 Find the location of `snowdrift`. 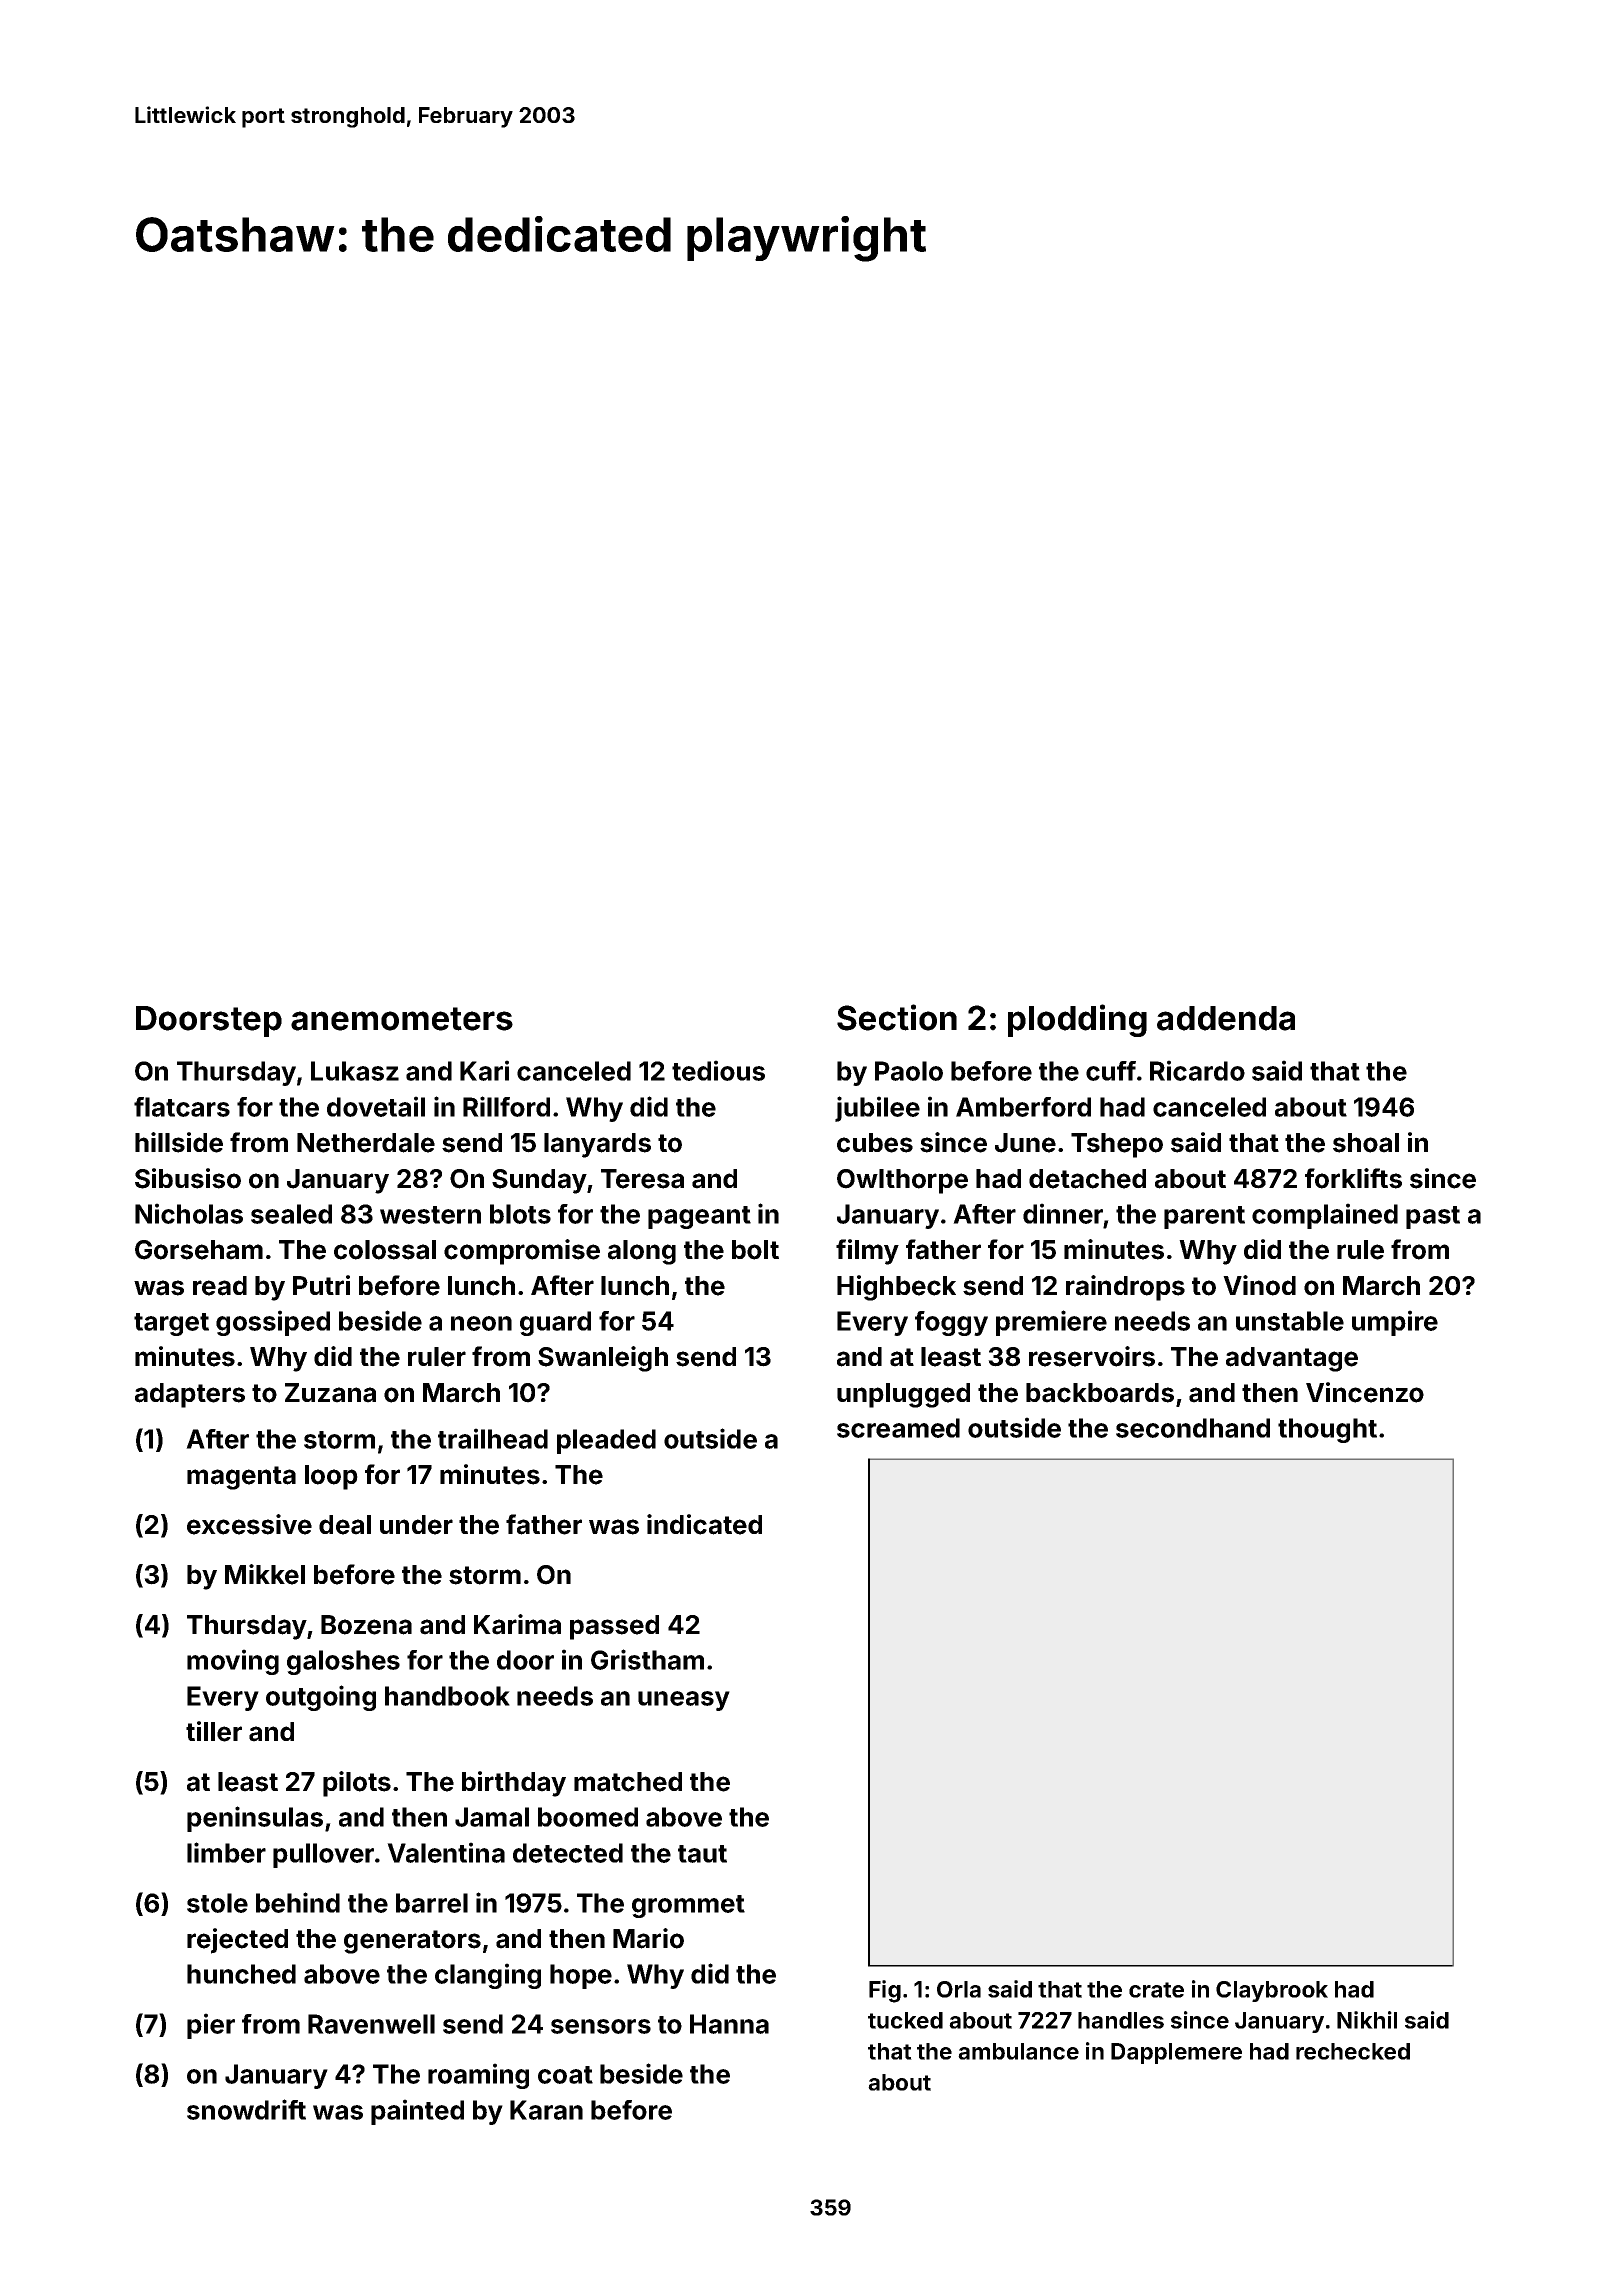

snowdrift is located at coordinates (246, 2109).
